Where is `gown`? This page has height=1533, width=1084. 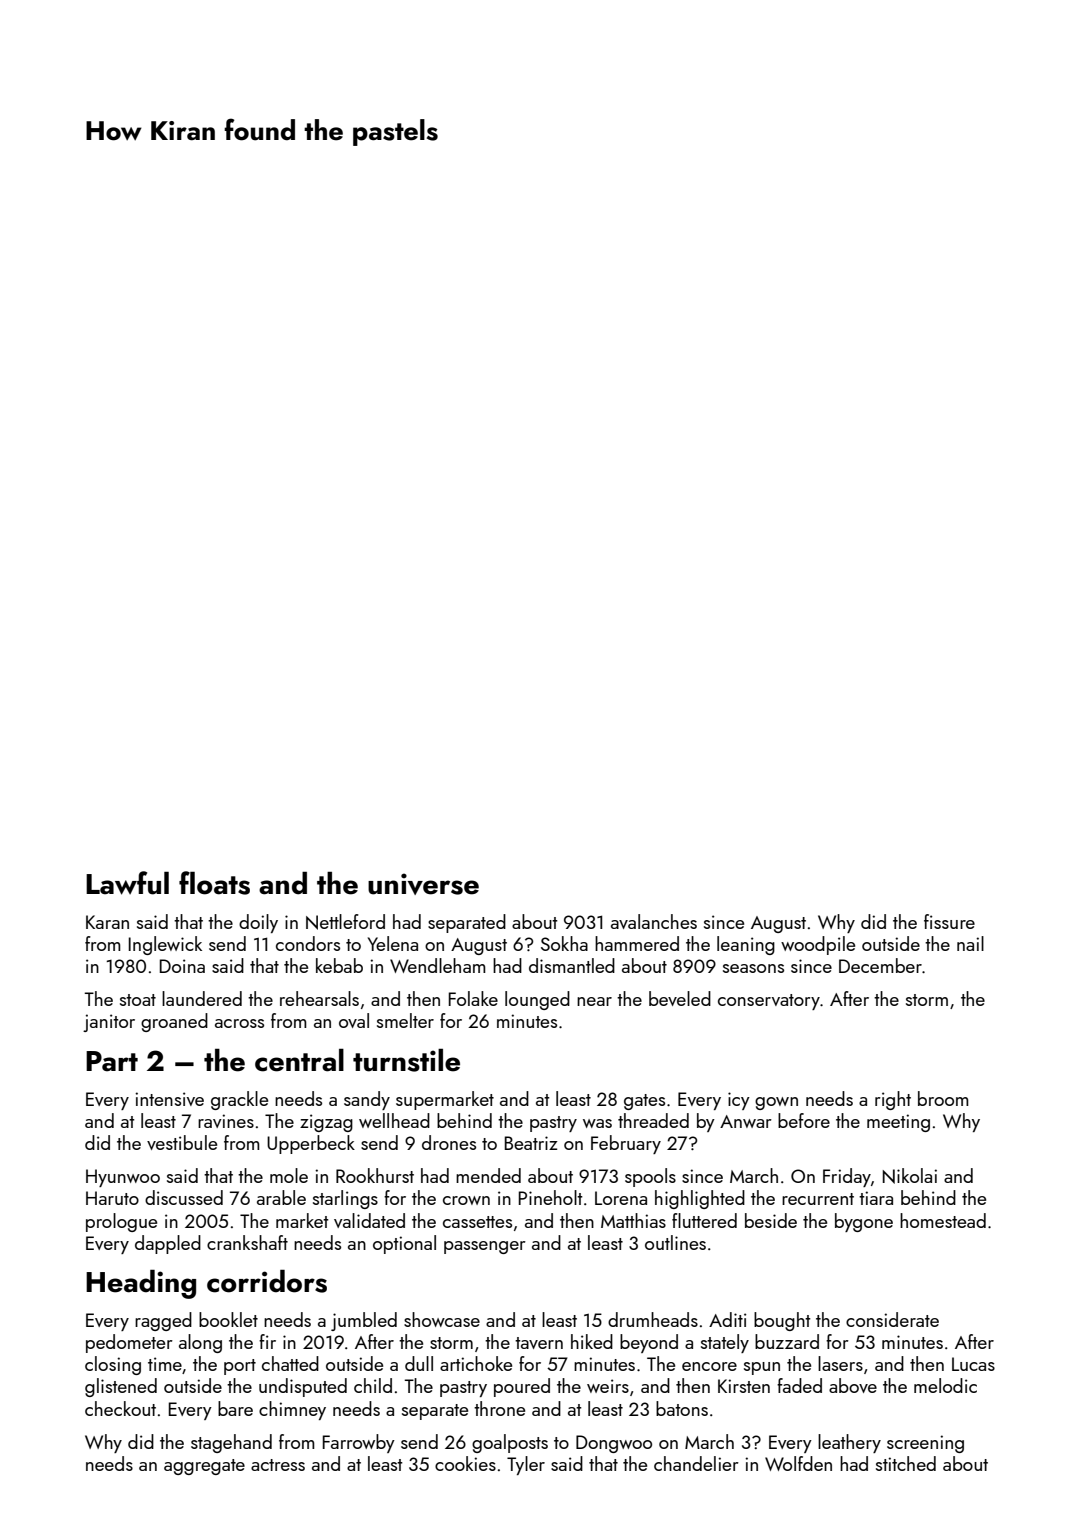
gown is located at coordinates (776, 1103).
